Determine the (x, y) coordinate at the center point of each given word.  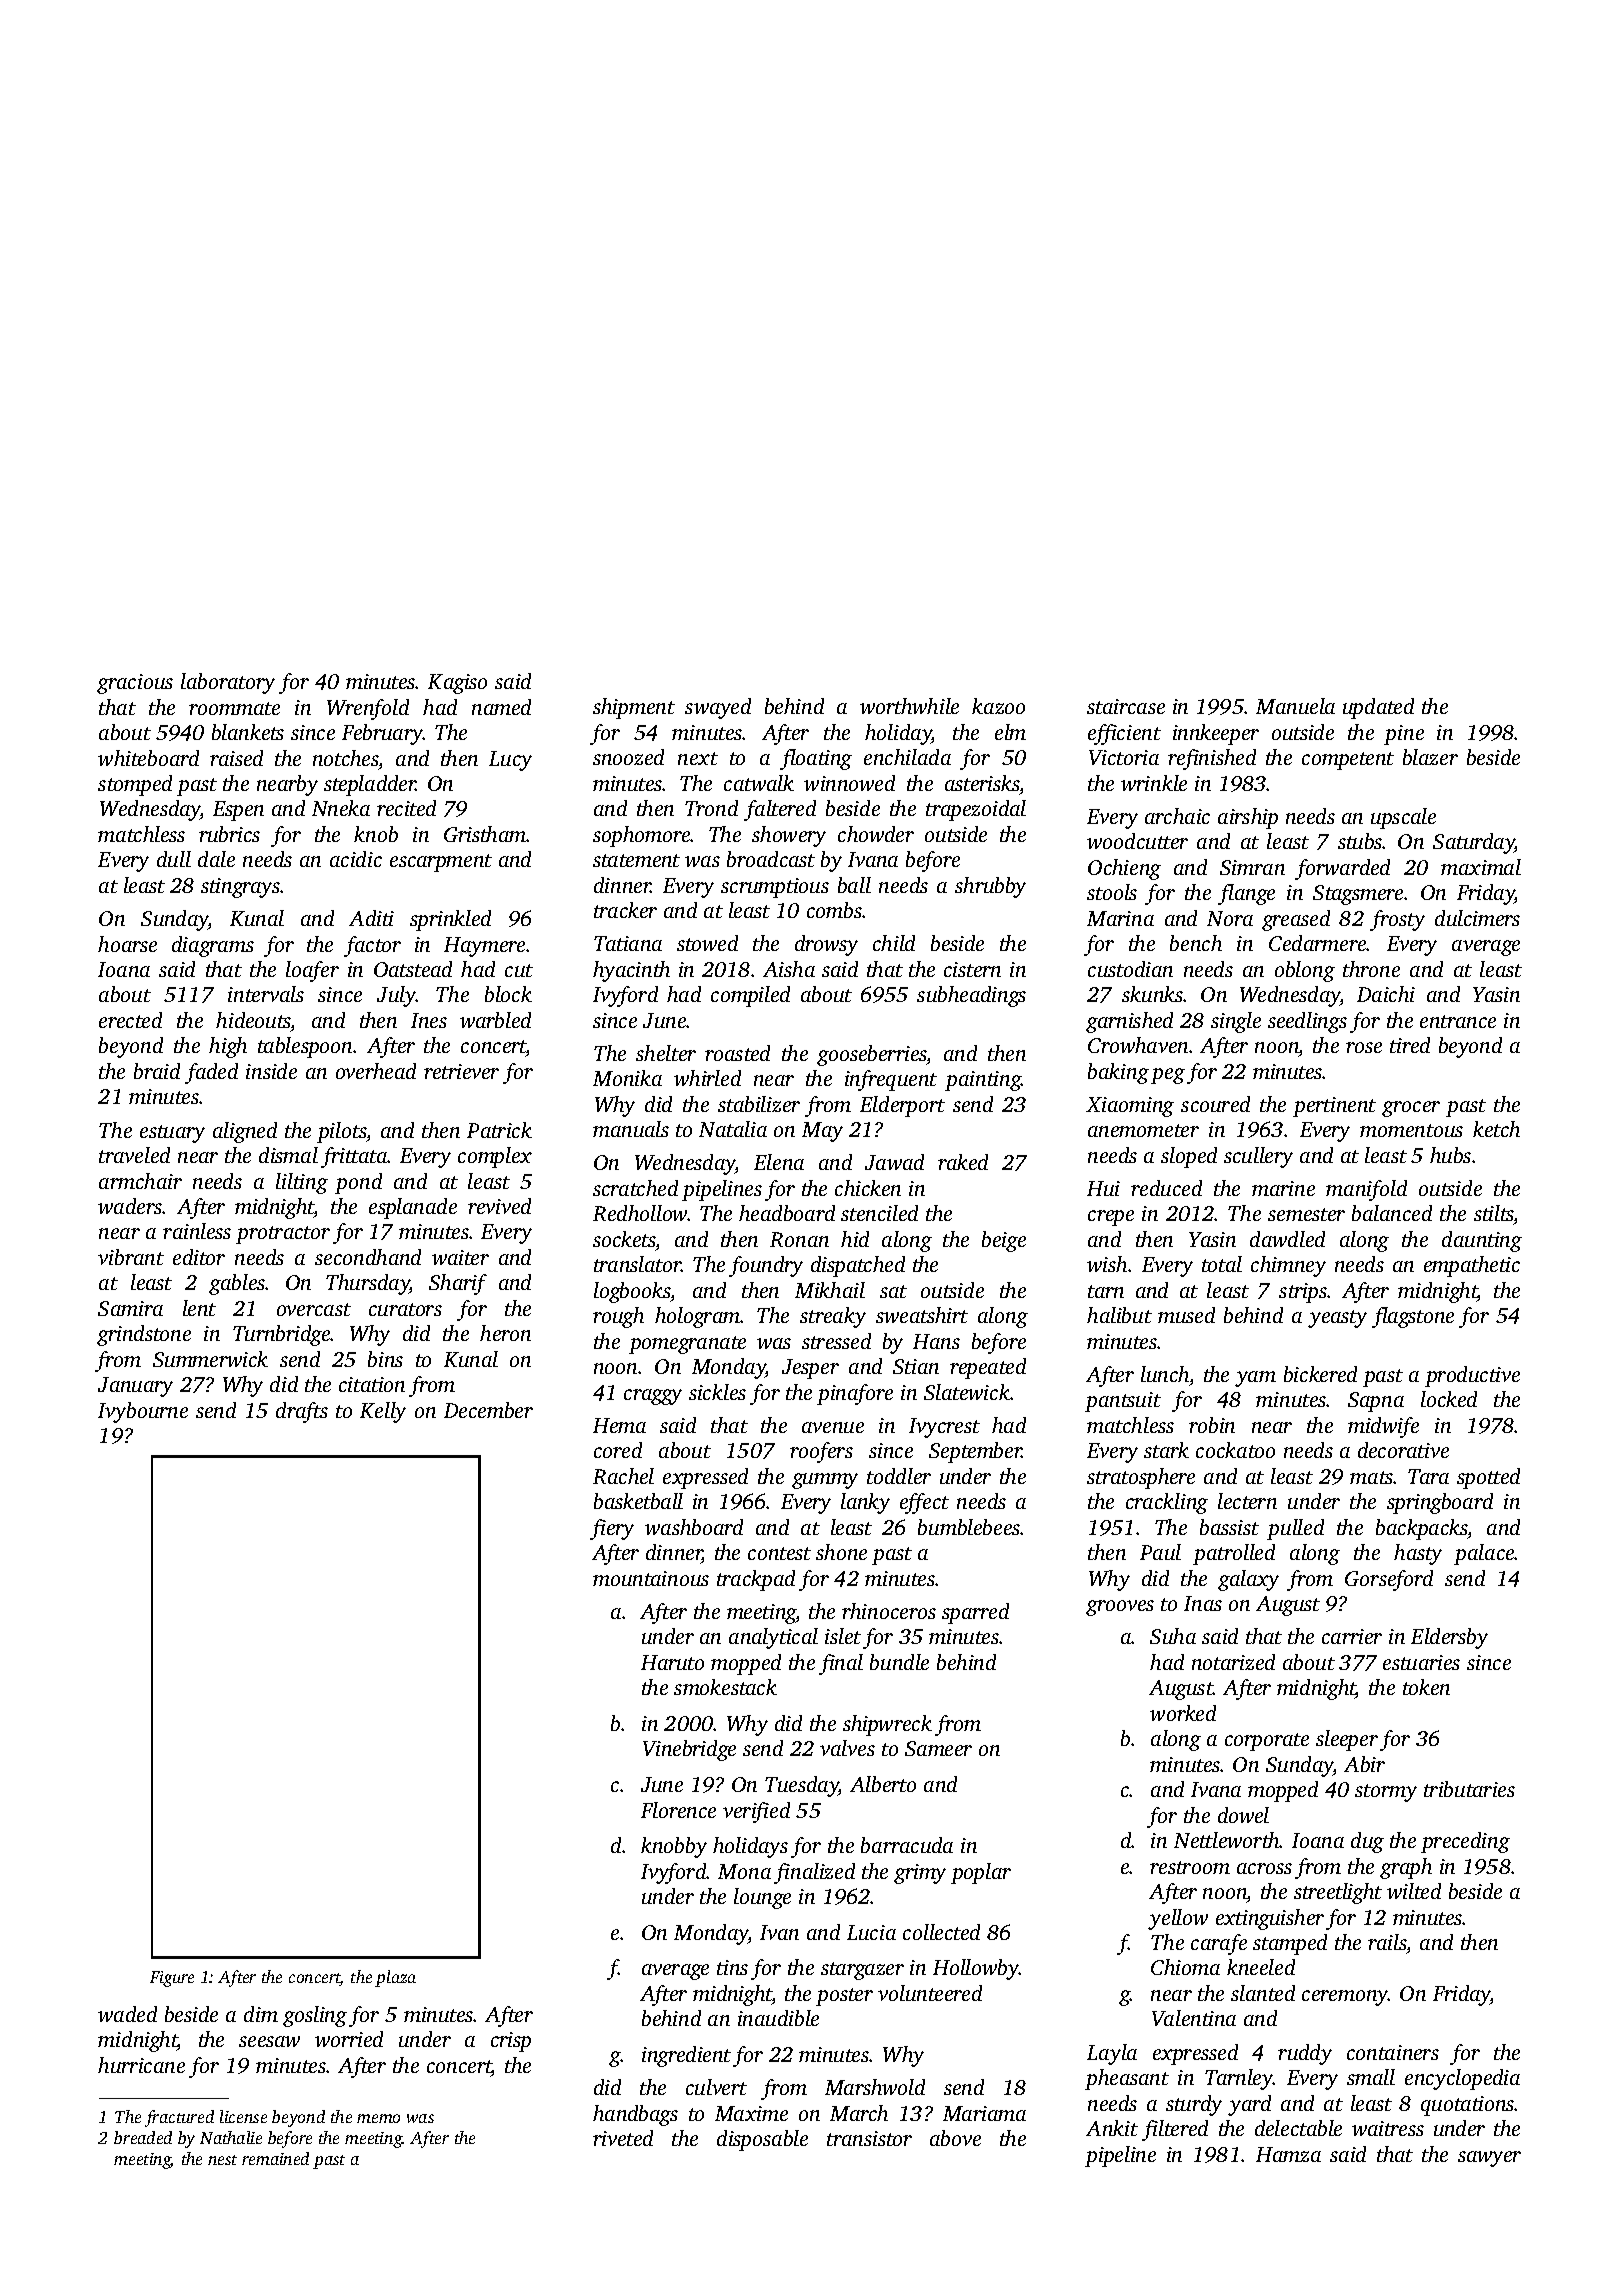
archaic (1177, 816)
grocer (1411, 1109)
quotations (1468, 2106)
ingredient (686, 2056)
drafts (302, 1412)
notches (346, 758)
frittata (354, 1157)
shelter (666, 1053)
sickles (717, 1392)
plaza (395, 1978)
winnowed (849, 783)
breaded (143, 2137)
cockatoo (1235, 1450)
